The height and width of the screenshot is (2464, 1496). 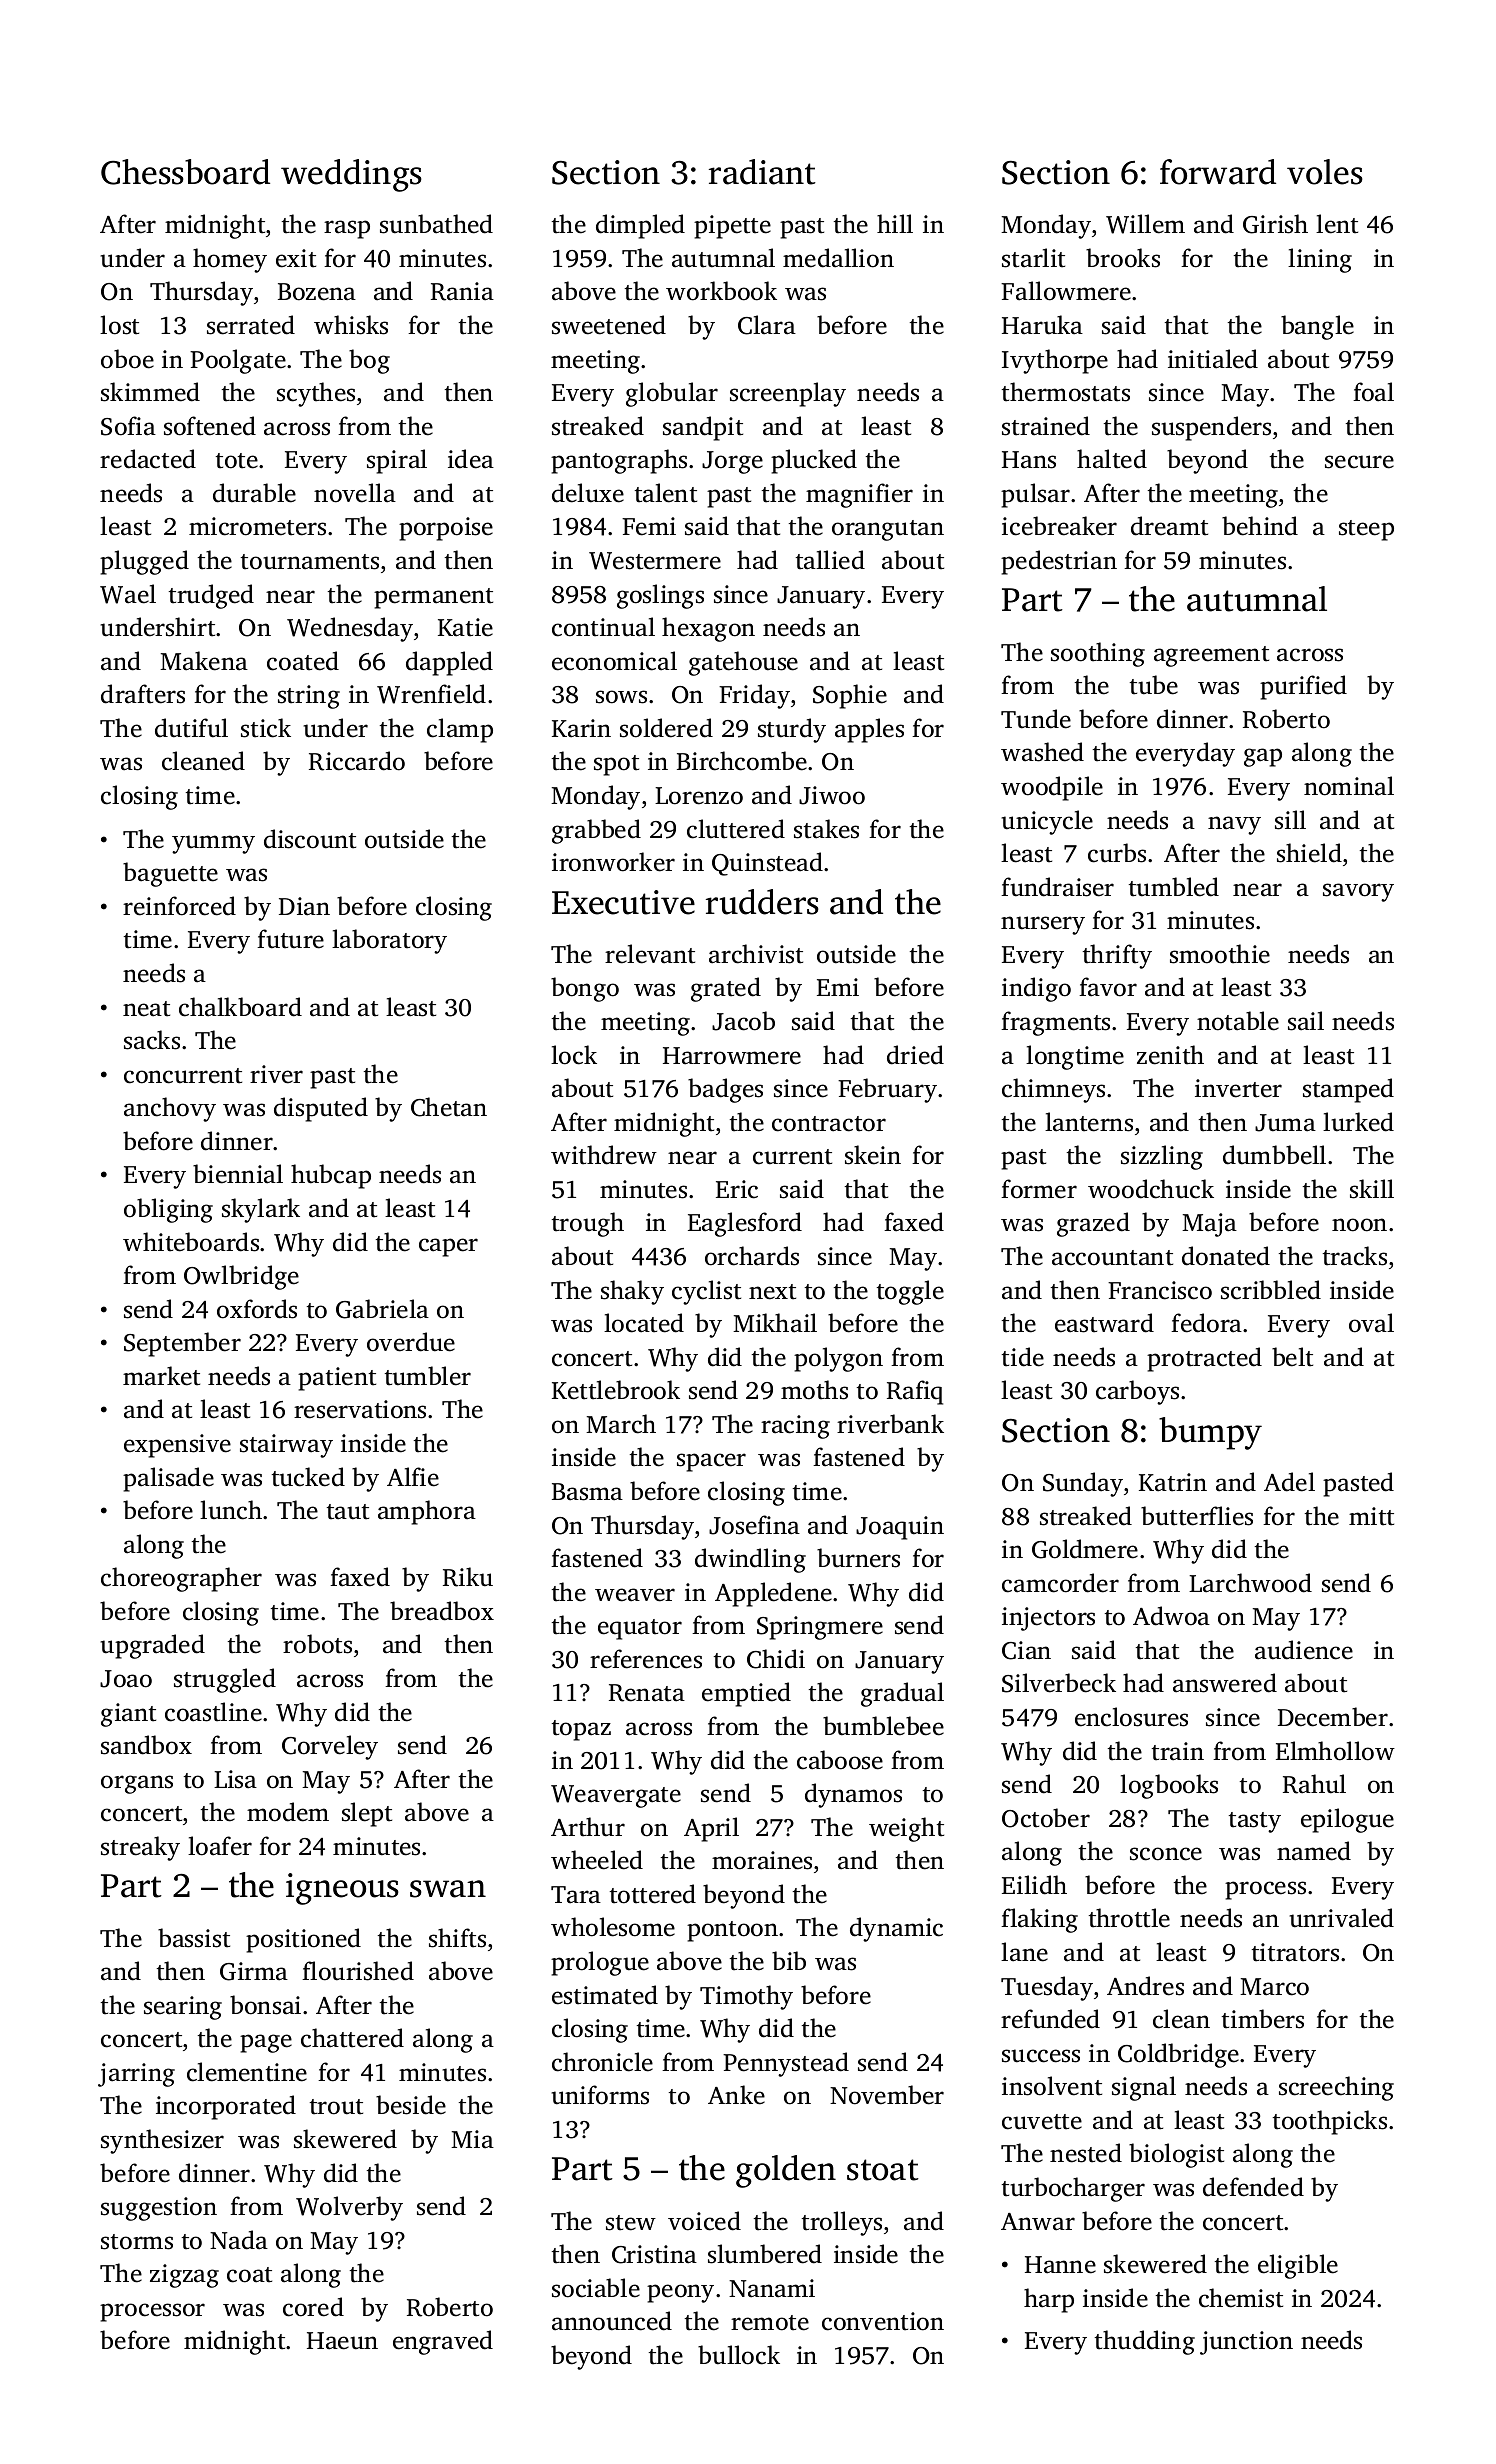 What do you see at coordinates (1060, 1583) in the screenshot?
I see `camcorder` at bounding box center [1060, 1583].
